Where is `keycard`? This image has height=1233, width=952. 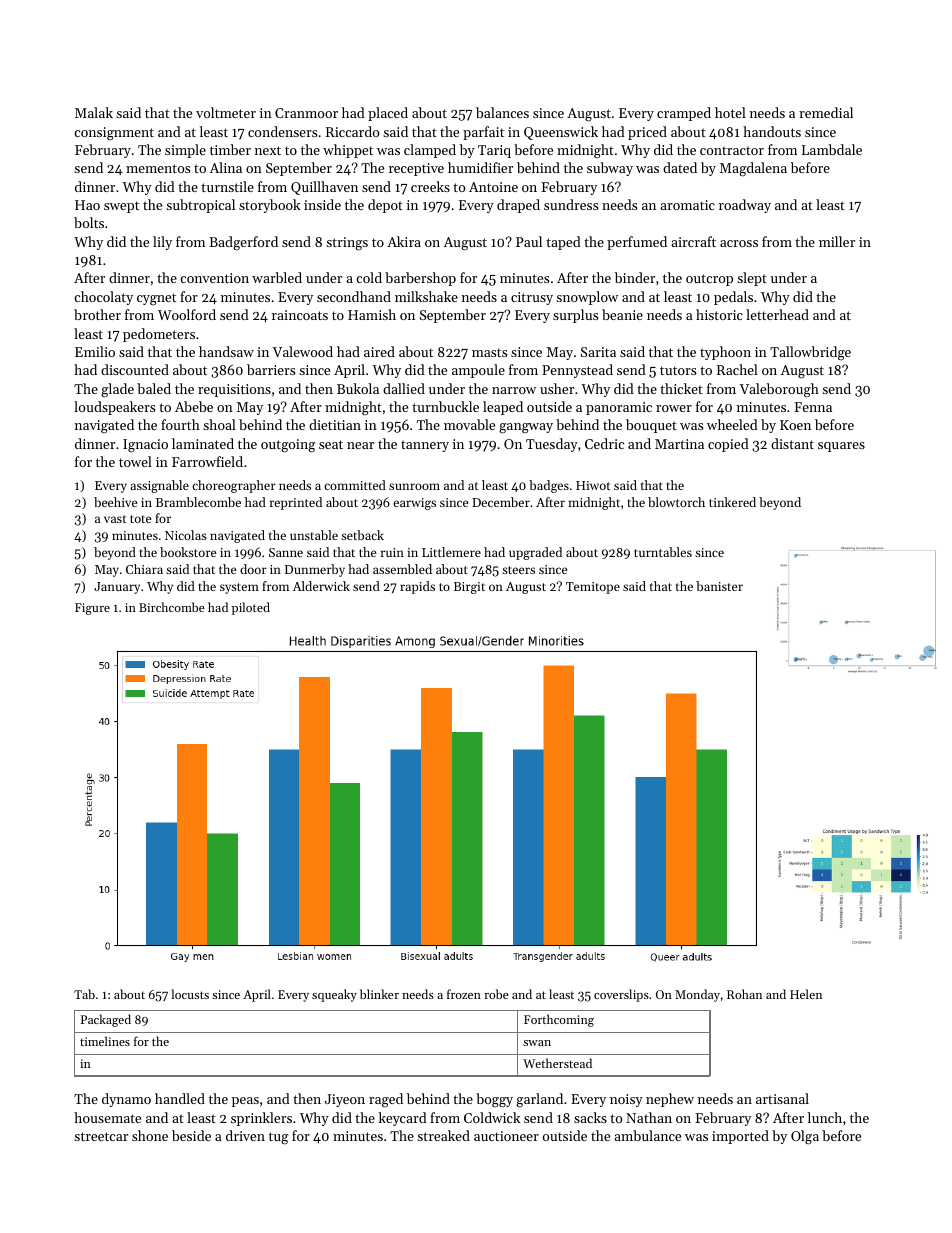 keycard is located at coordinates (403, 1119).
